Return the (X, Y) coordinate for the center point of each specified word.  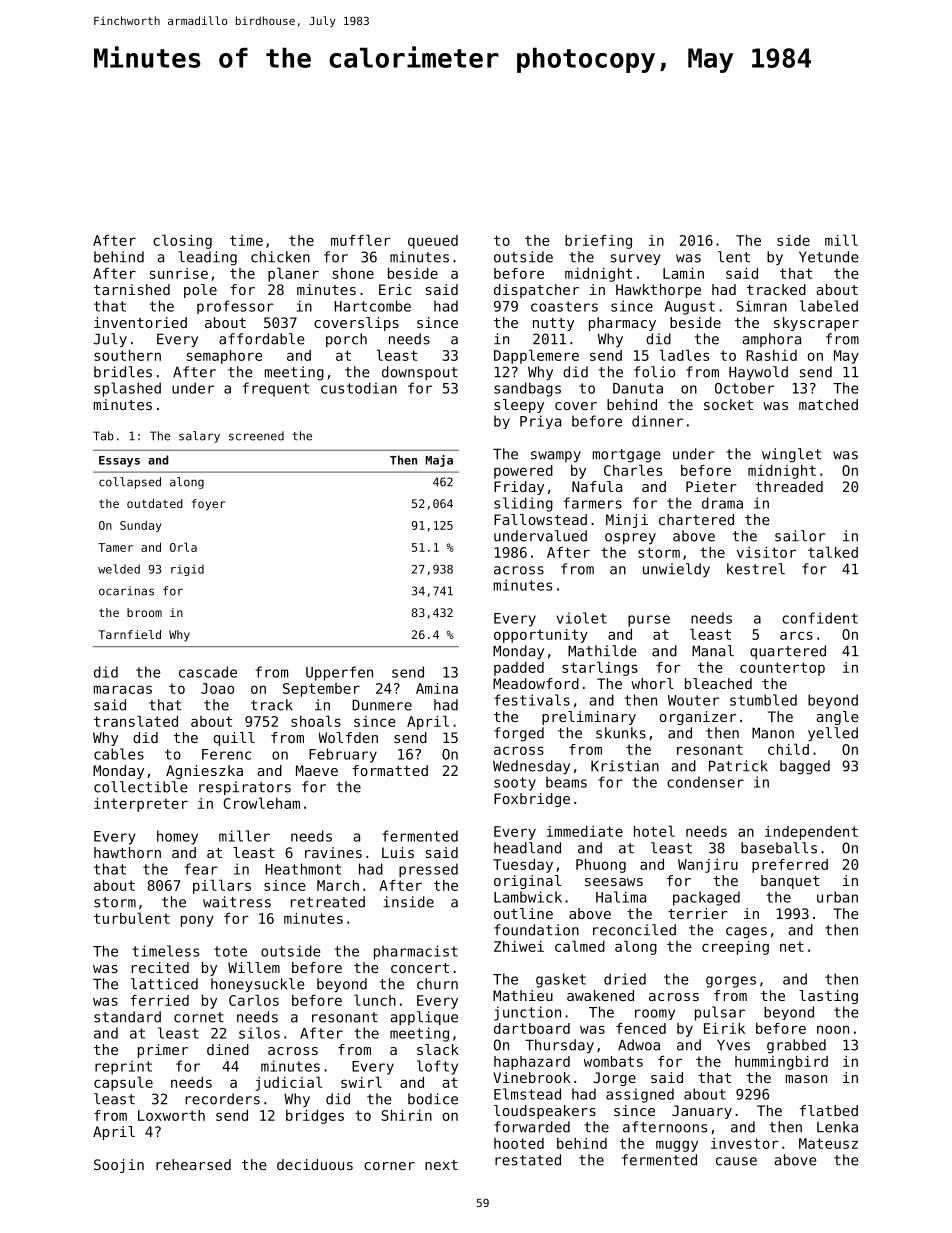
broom (144, 612)
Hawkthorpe (658, 291)
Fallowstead (540, 519)
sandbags (527, 389)
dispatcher (536, 291)
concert (420, 968)
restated (528, 1160)
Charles (633, 470)
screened (256, 436)
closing (182, 241)
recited (160, 967)
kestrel (756, 569)
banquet (790, 882)
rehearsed (193, 1164)
